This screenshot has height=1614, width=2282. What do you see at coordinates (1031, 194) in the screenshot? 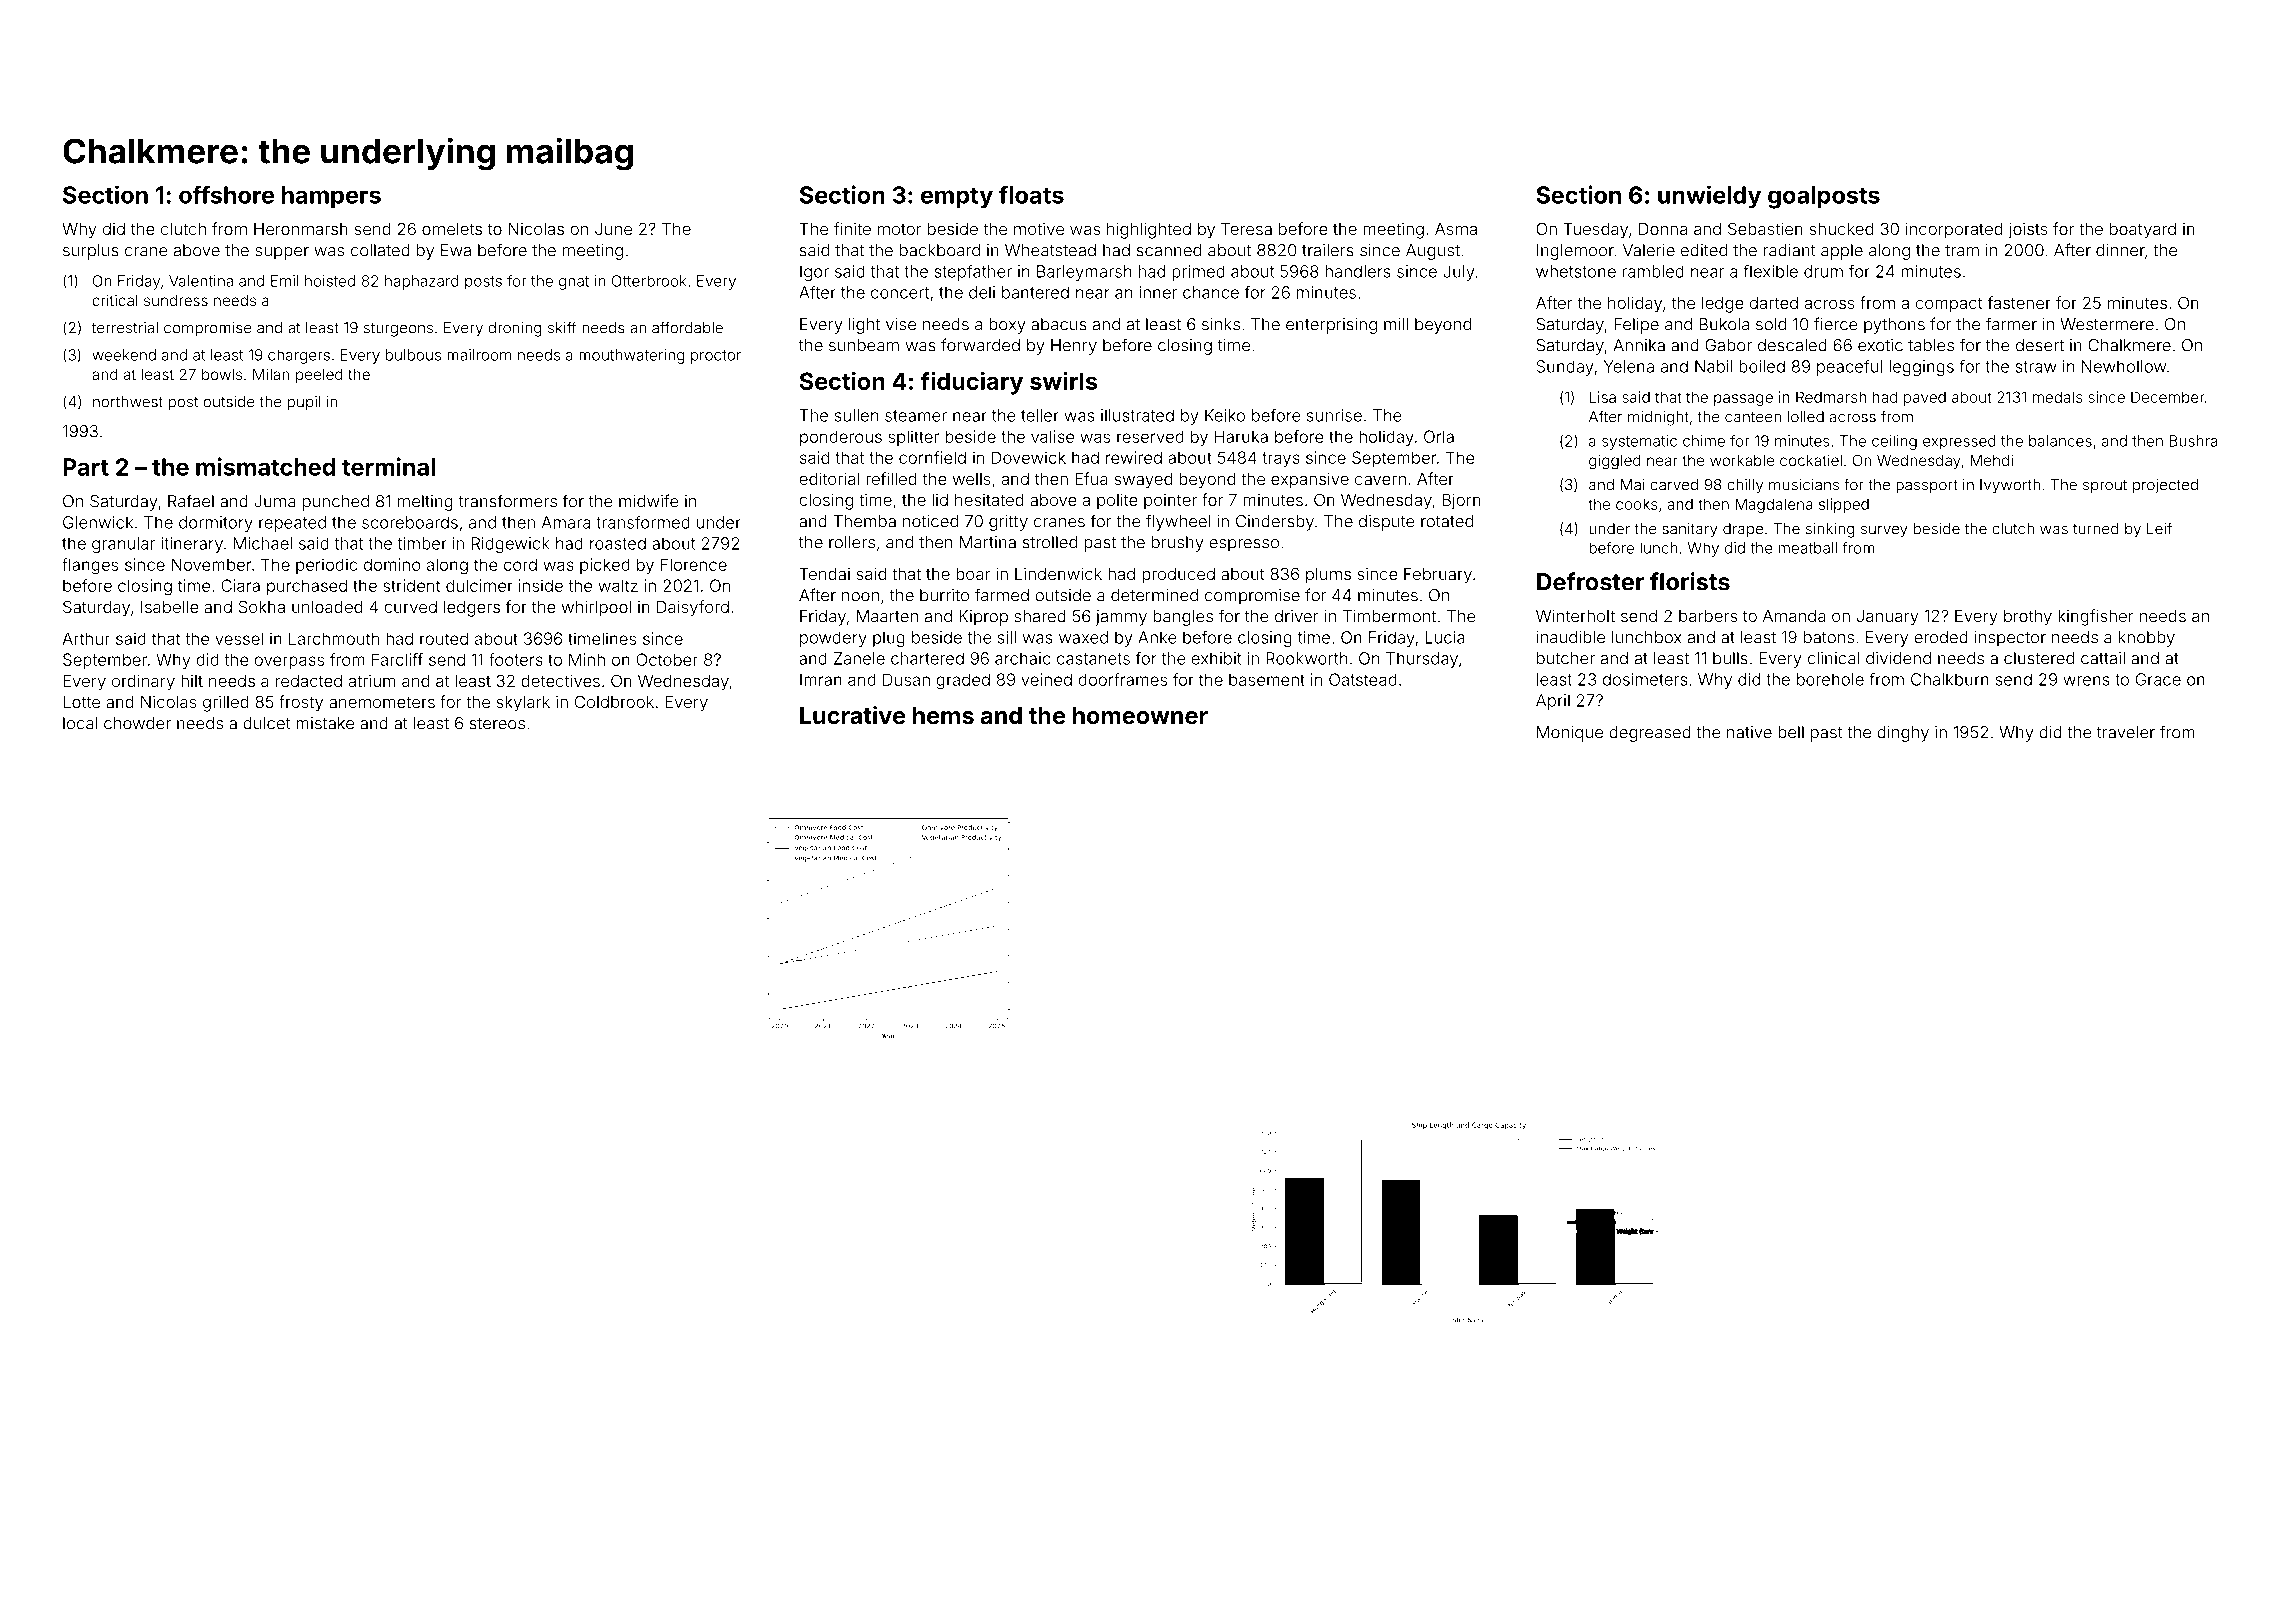
I see `floats` at bounding box center [1031, 194].
